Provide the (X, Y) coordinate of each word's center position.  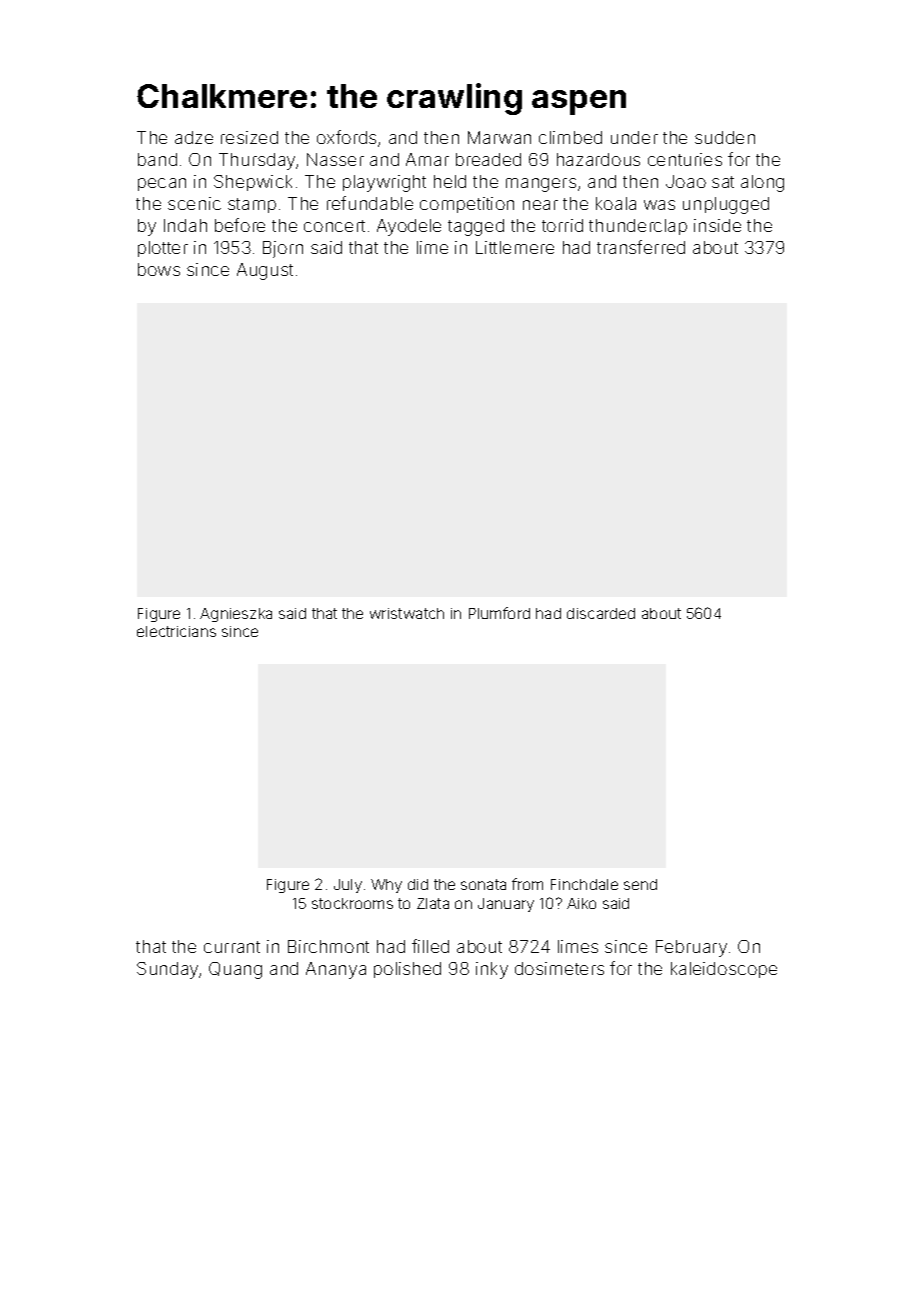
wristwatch (407, 613)
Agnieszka (236, 615)
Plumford (499, 613)
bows (159, 269)
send (640, 884)
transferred (641, 247)
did (418, 884)
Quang (235, 970)
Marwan (499, 137)
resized (249, 137)
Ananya (336, 970)
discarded (601, 613)
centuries (685, 159)
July (348, 886)
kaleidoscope (724, 970)
